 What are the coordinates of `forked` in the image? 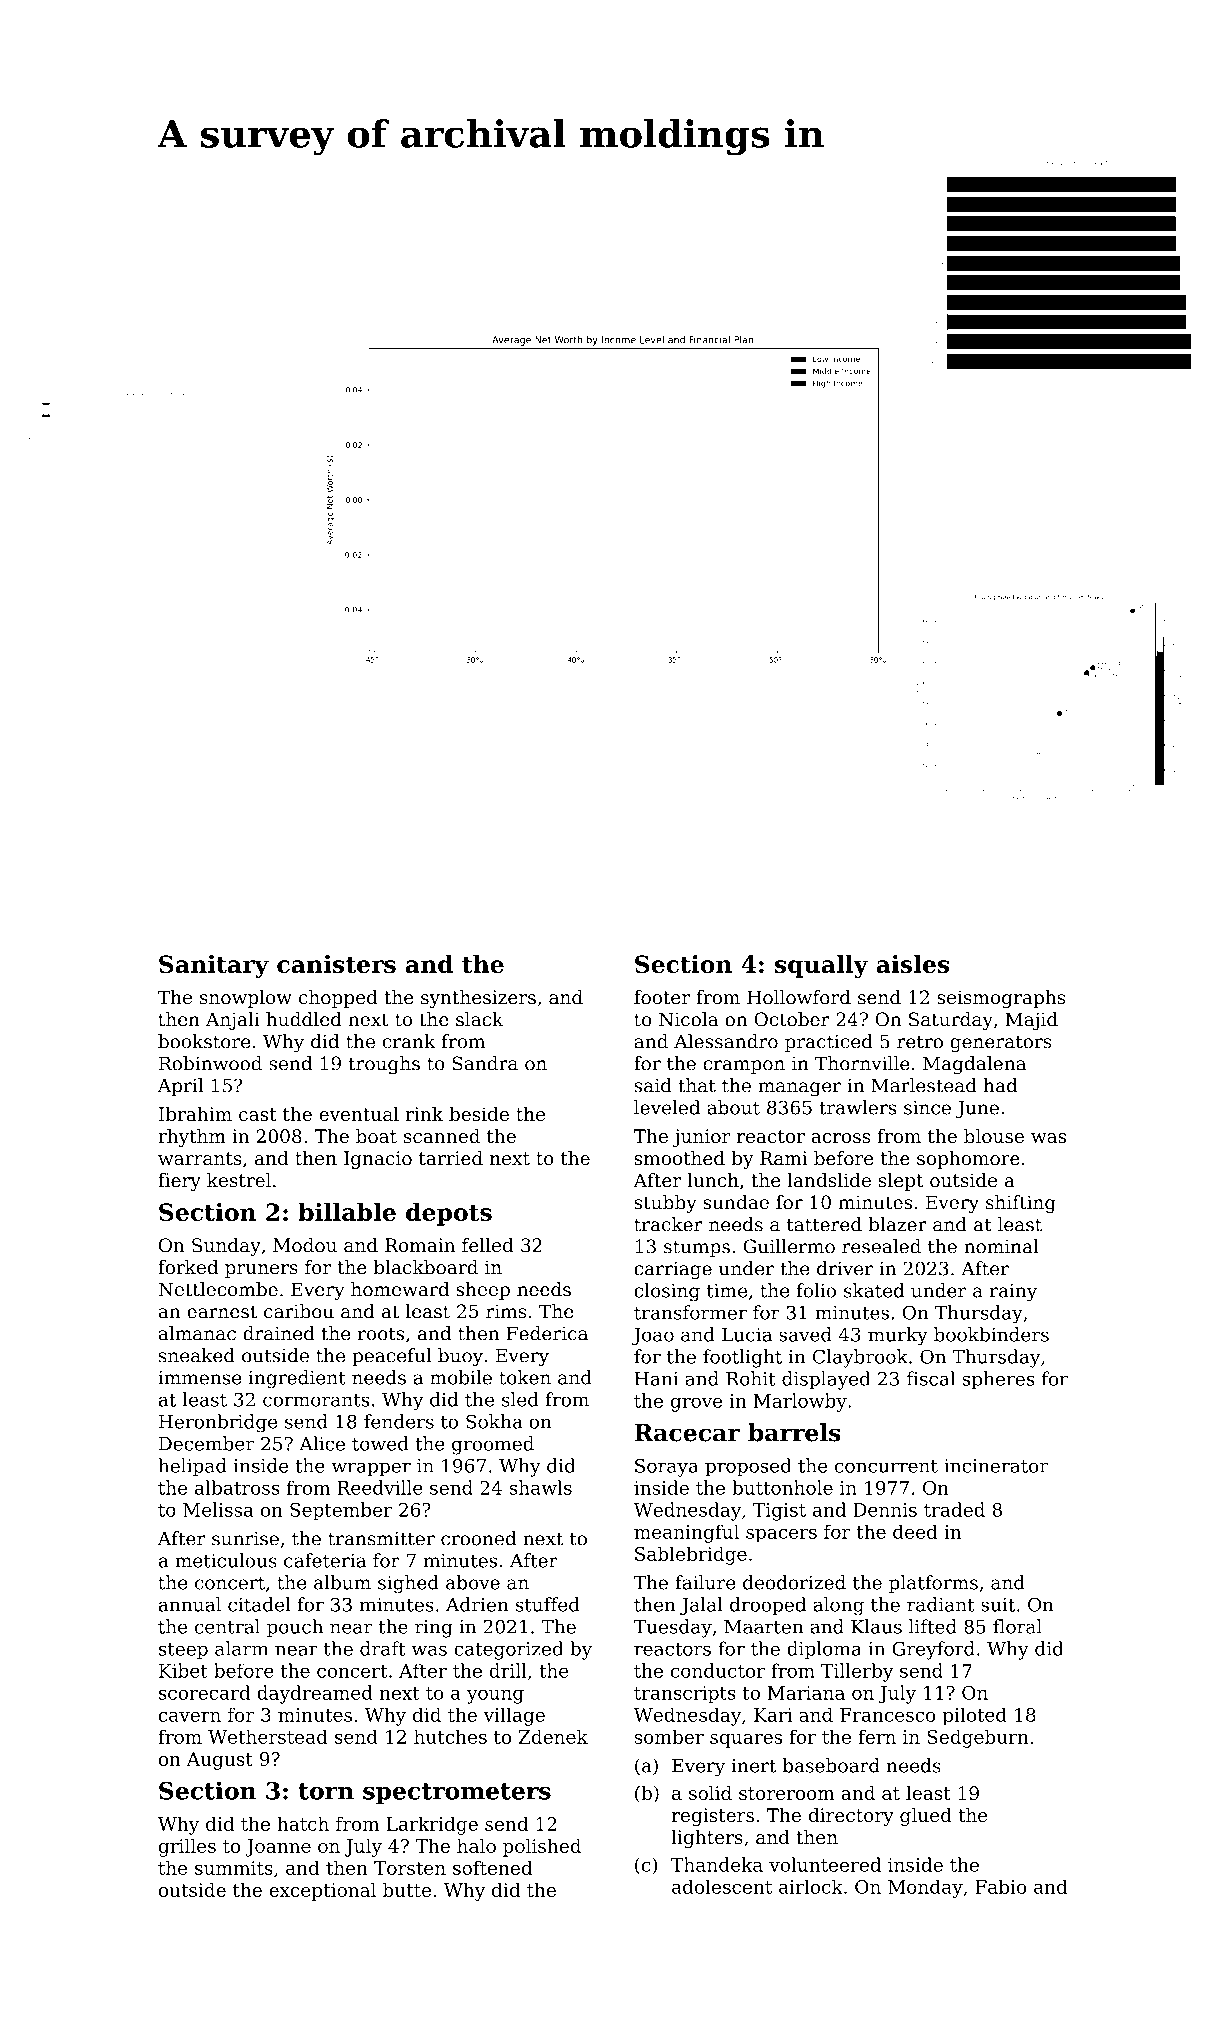 It's located at (188, 1267).
